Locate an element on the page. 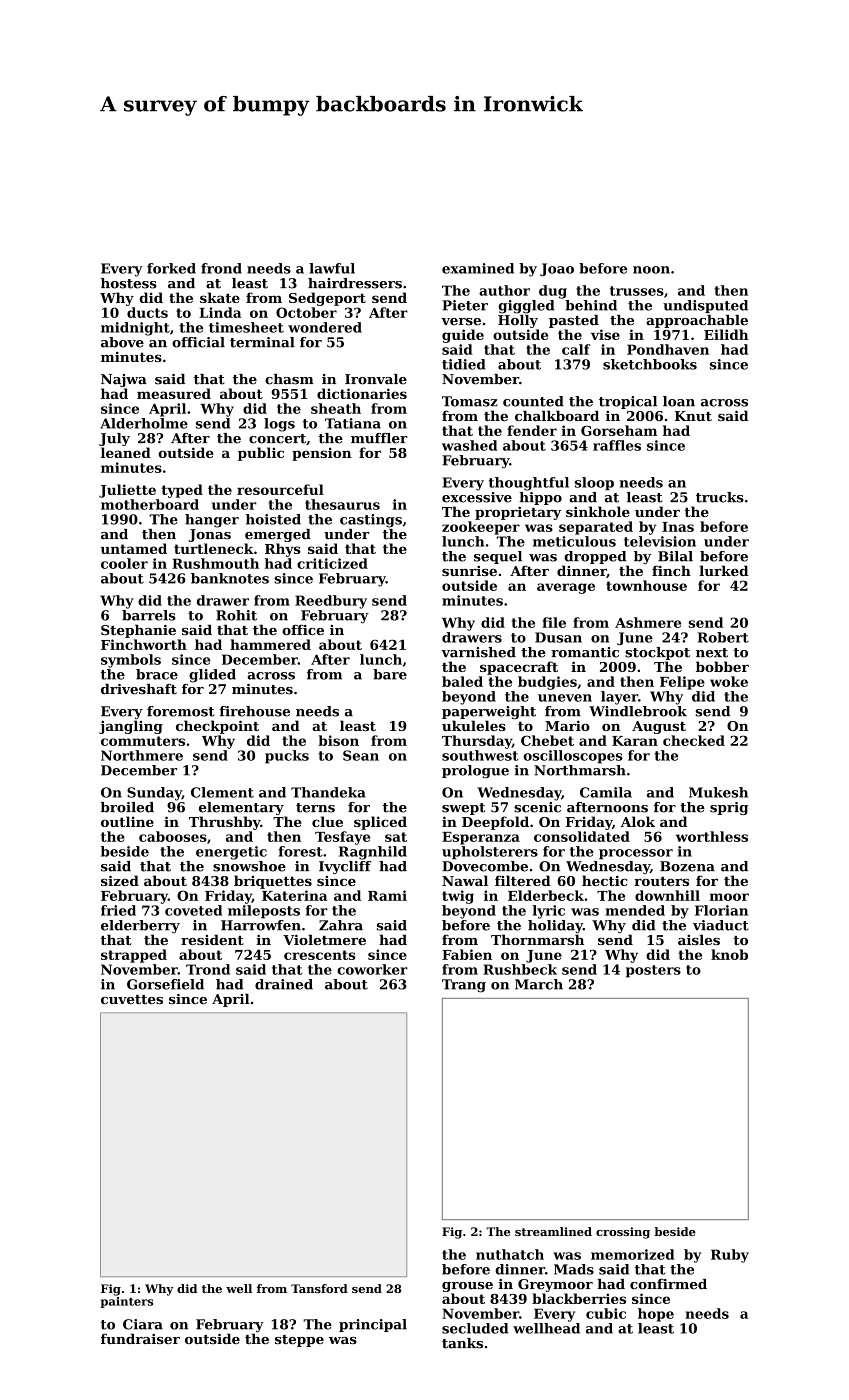 This page has height=1400, width=849. cooler is located at coordinates (124, 563).
